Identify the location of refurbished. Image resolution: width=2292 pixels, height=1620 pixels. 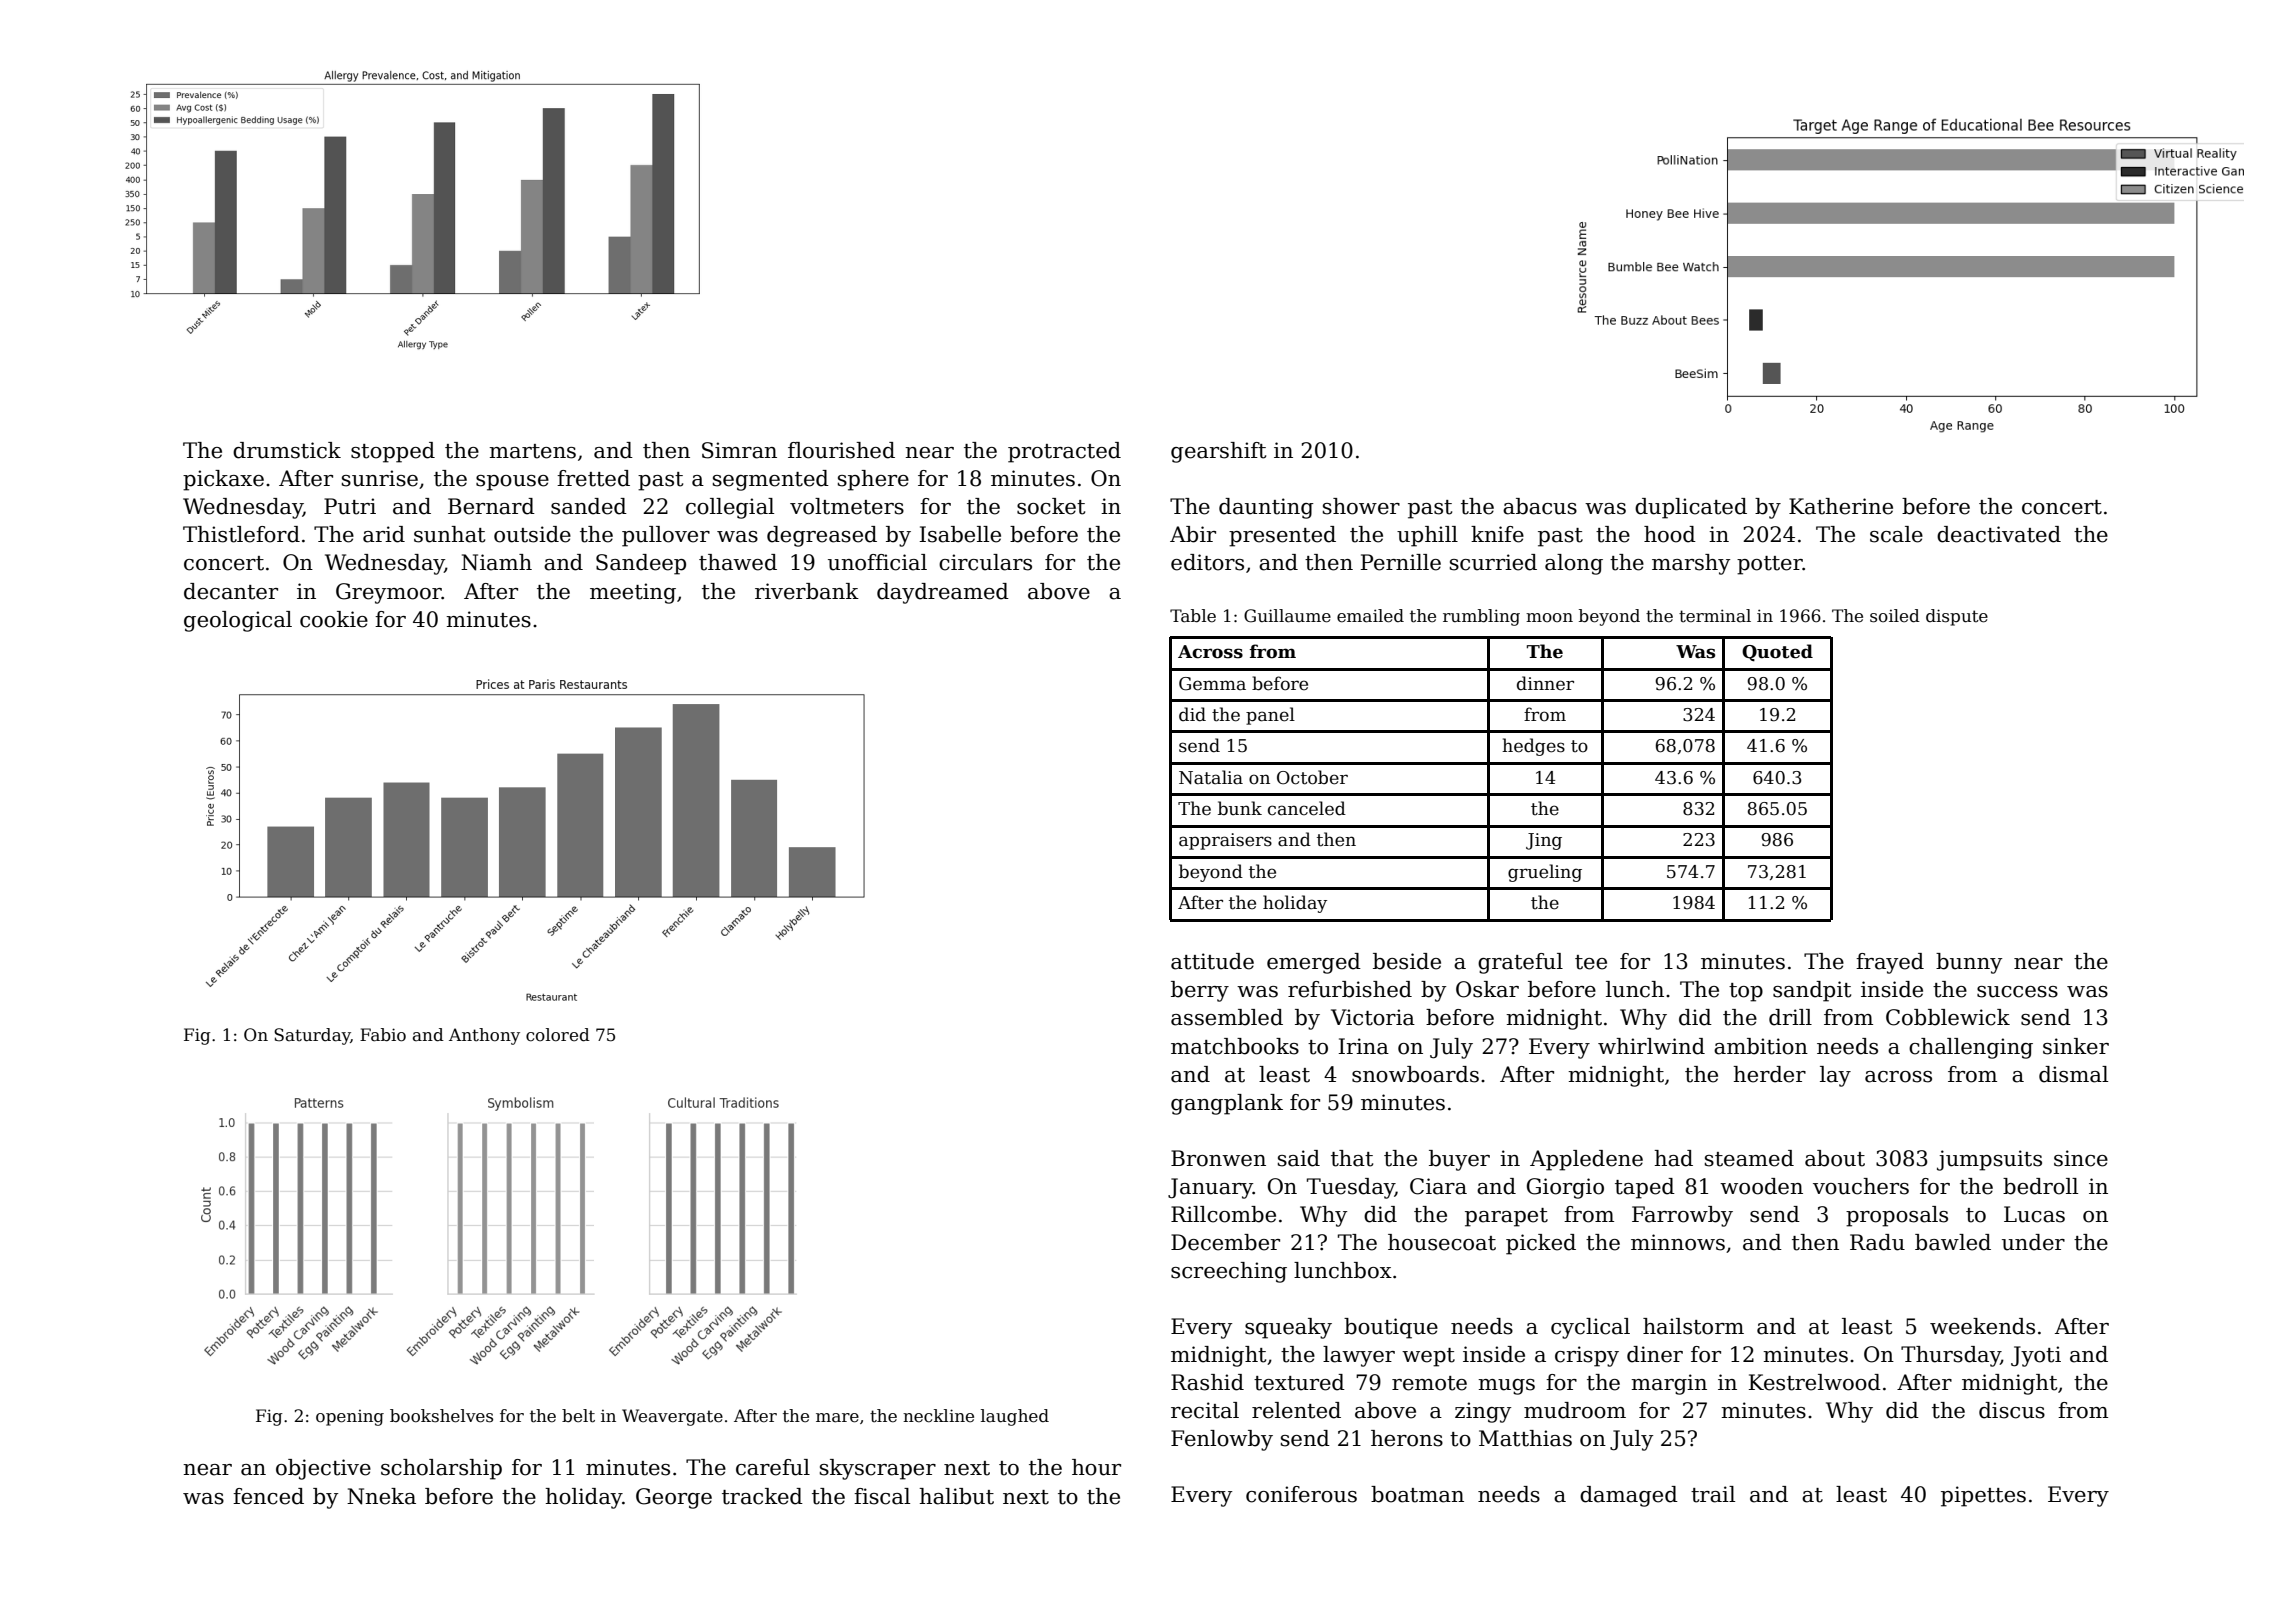
(1350, 989).
